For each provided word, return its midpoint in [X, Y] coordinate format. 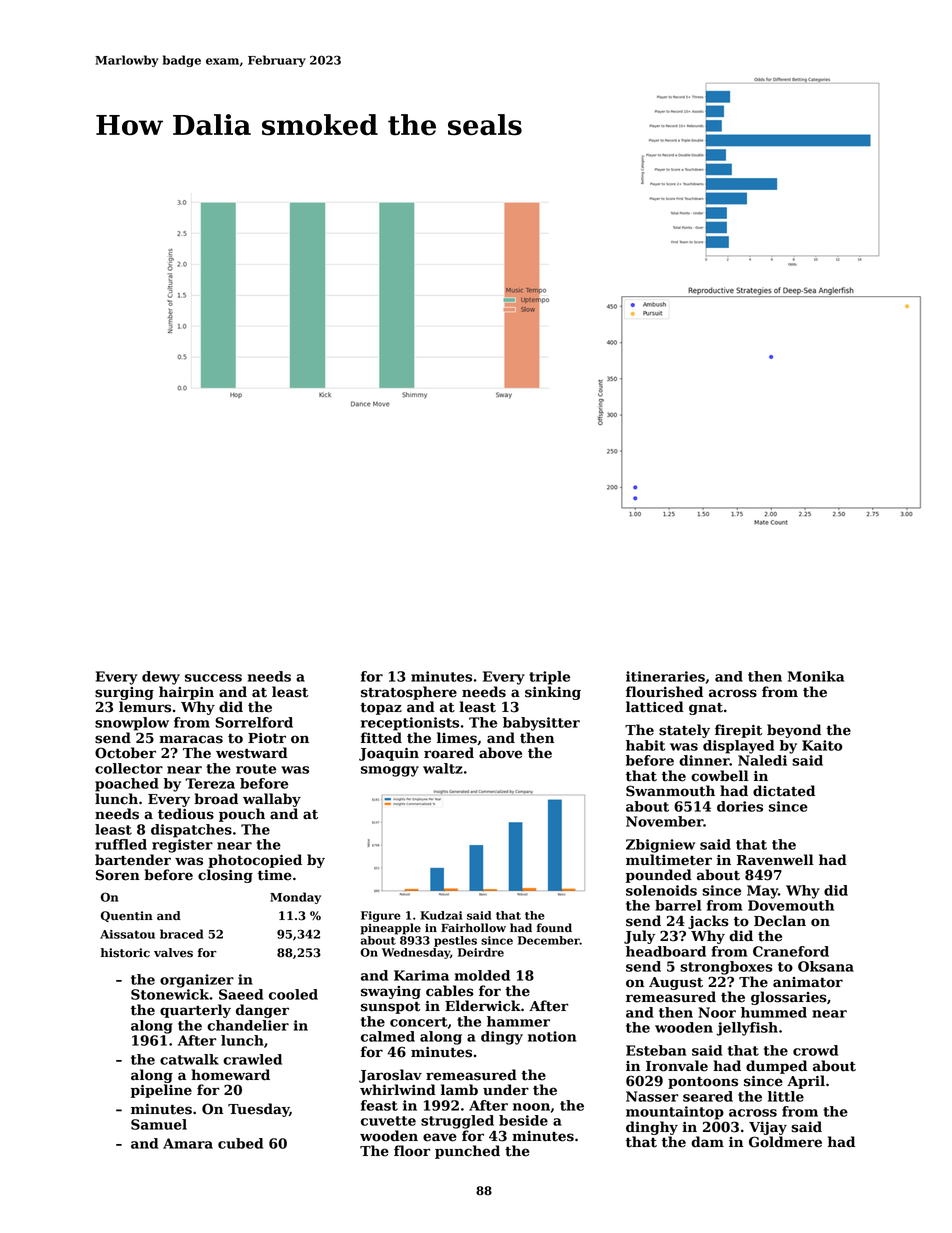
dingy [502, 1038]
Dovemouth [791, 905]
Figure [381, 916]
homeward [230, 1075]
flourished [664, 692]
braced [182, 934]
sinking [553, 693]
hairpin [186, 693]
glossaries [789, 998]
